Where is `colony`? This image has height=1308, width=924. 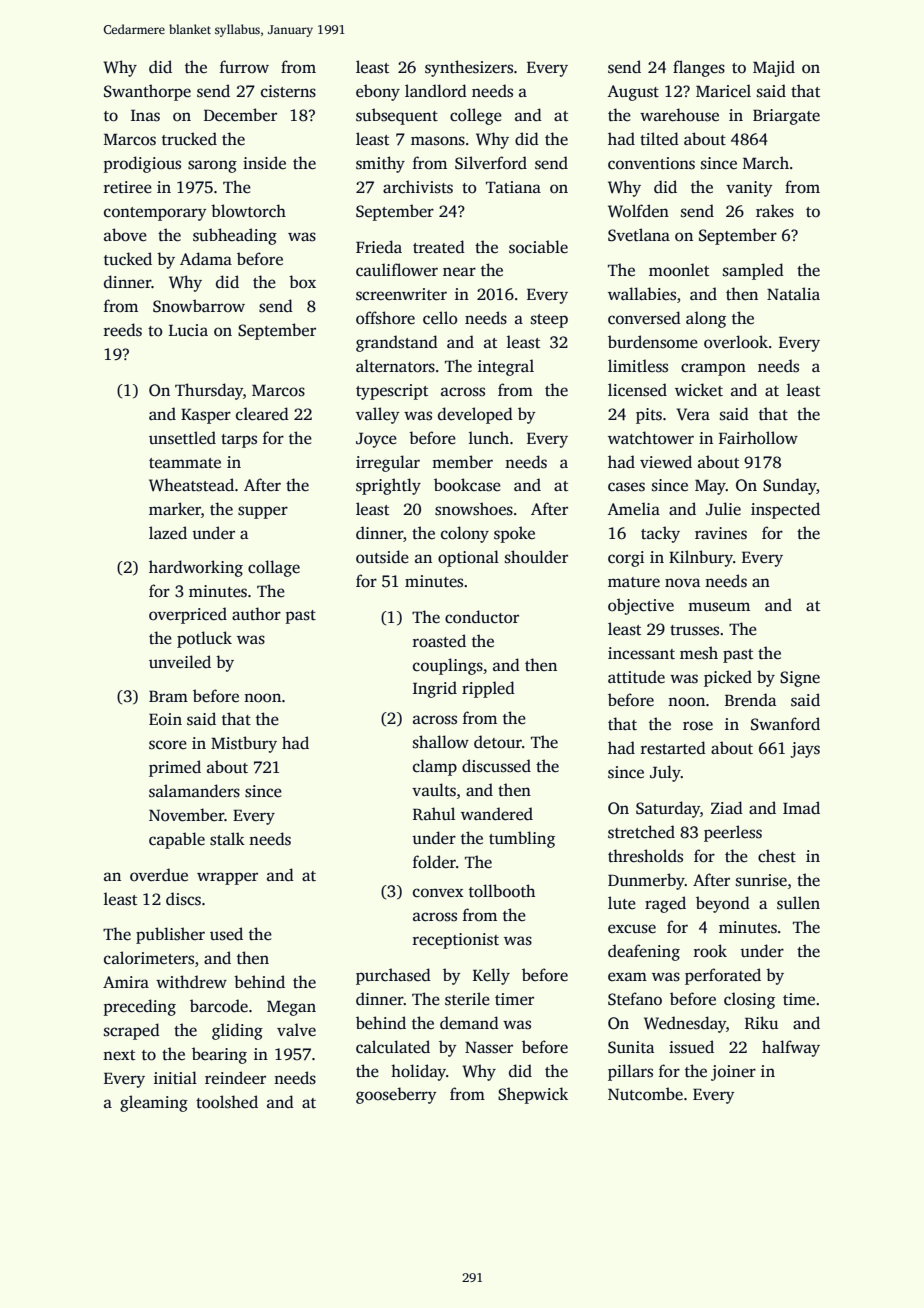 colony is located at coordinates (465, 534).
